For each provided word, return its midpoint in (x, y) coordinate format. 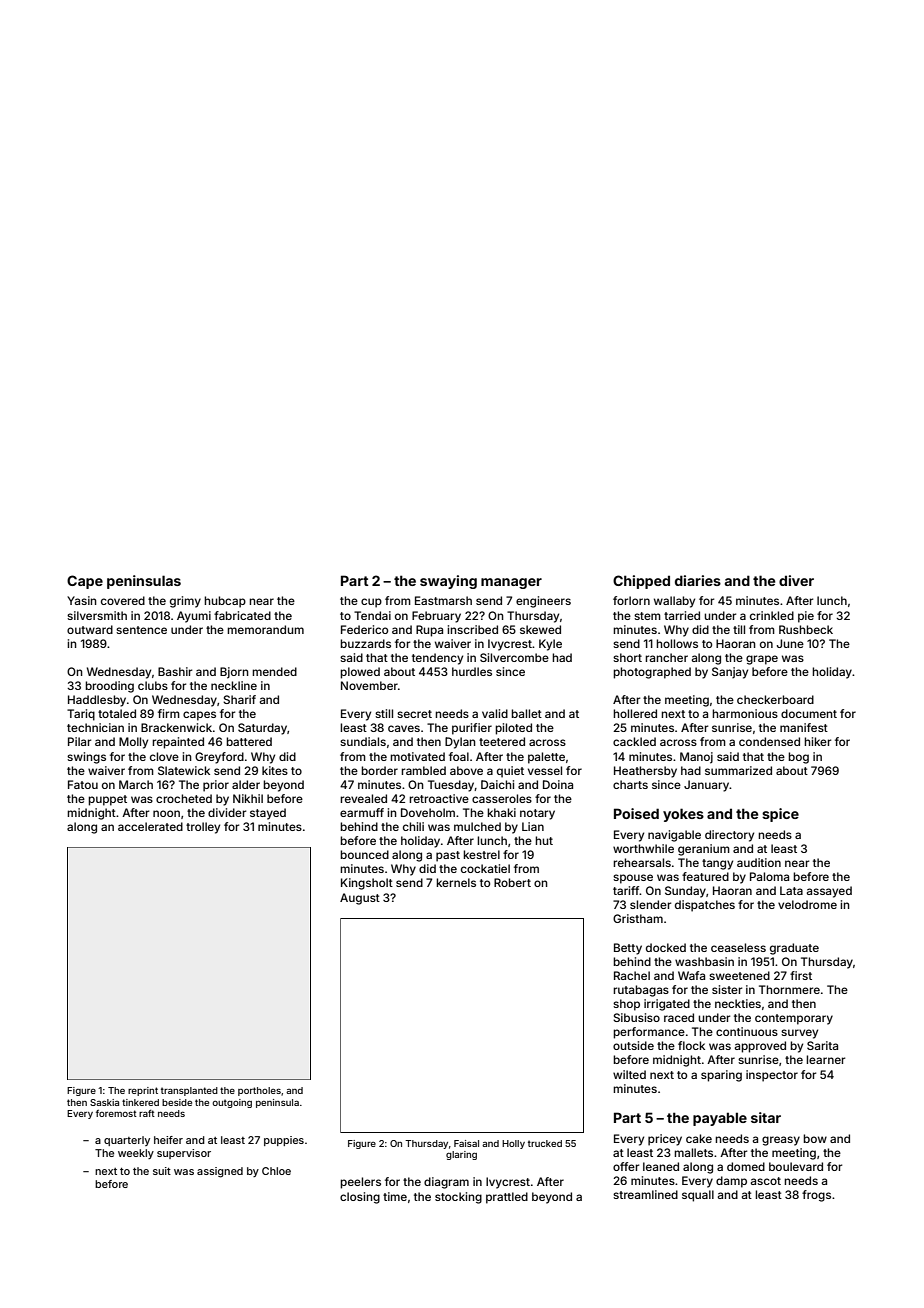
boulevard (796, 1166)
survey (799, 1034)
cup (371, 603)
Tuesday (451, 786)
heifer (168, 1140)
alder (246, 784)
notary (537, 814)
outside (633, 1045)
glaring (461, 1155)
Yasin (82, 600)
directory (729, 836)
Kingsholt (367, 884)
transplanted (189, 1091)
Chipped (641, 582)
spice (780, 815)
